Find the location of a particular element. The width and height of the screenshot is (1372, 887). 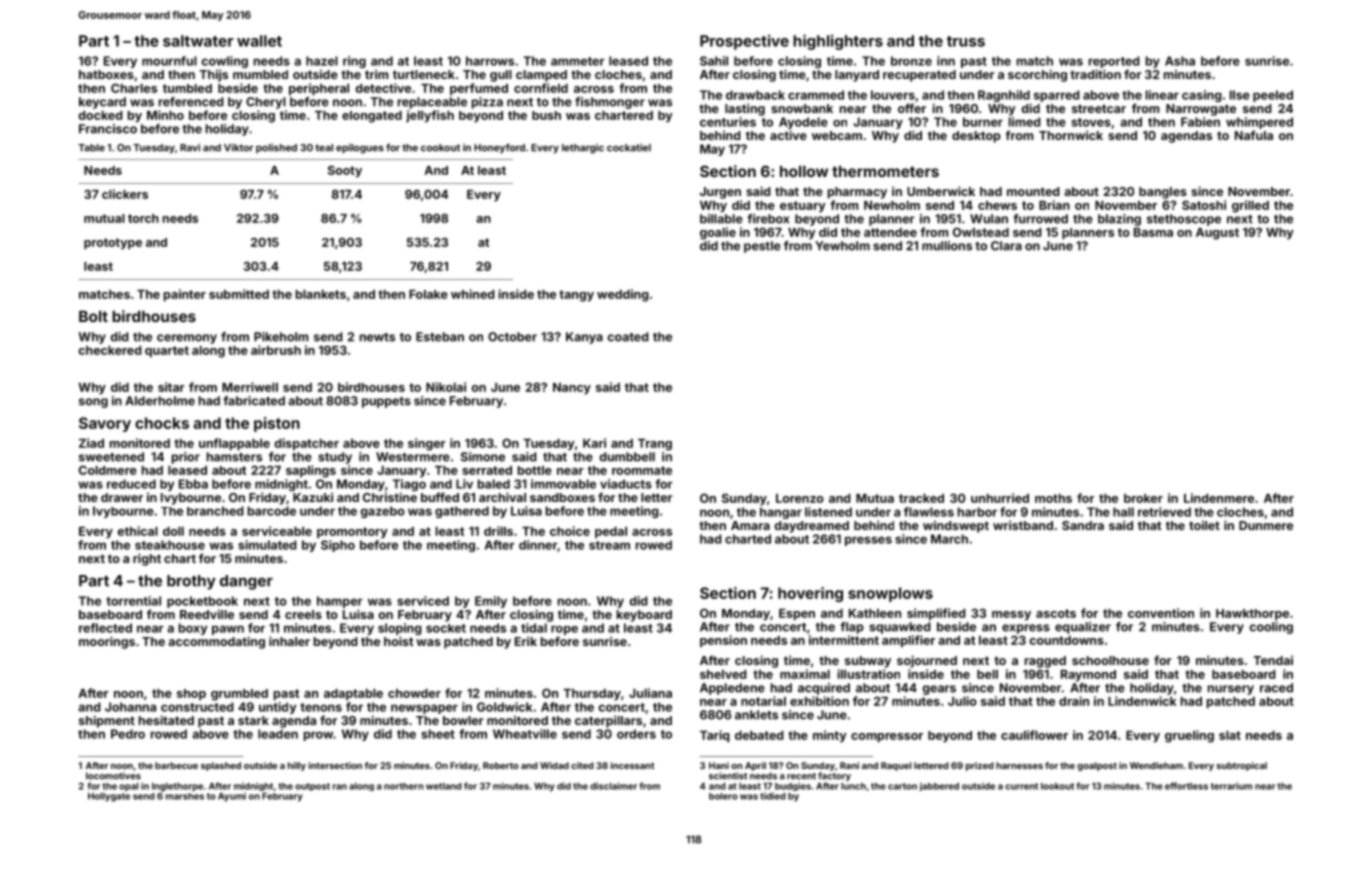

Dunmere is located at coordinates (1266, 525).
